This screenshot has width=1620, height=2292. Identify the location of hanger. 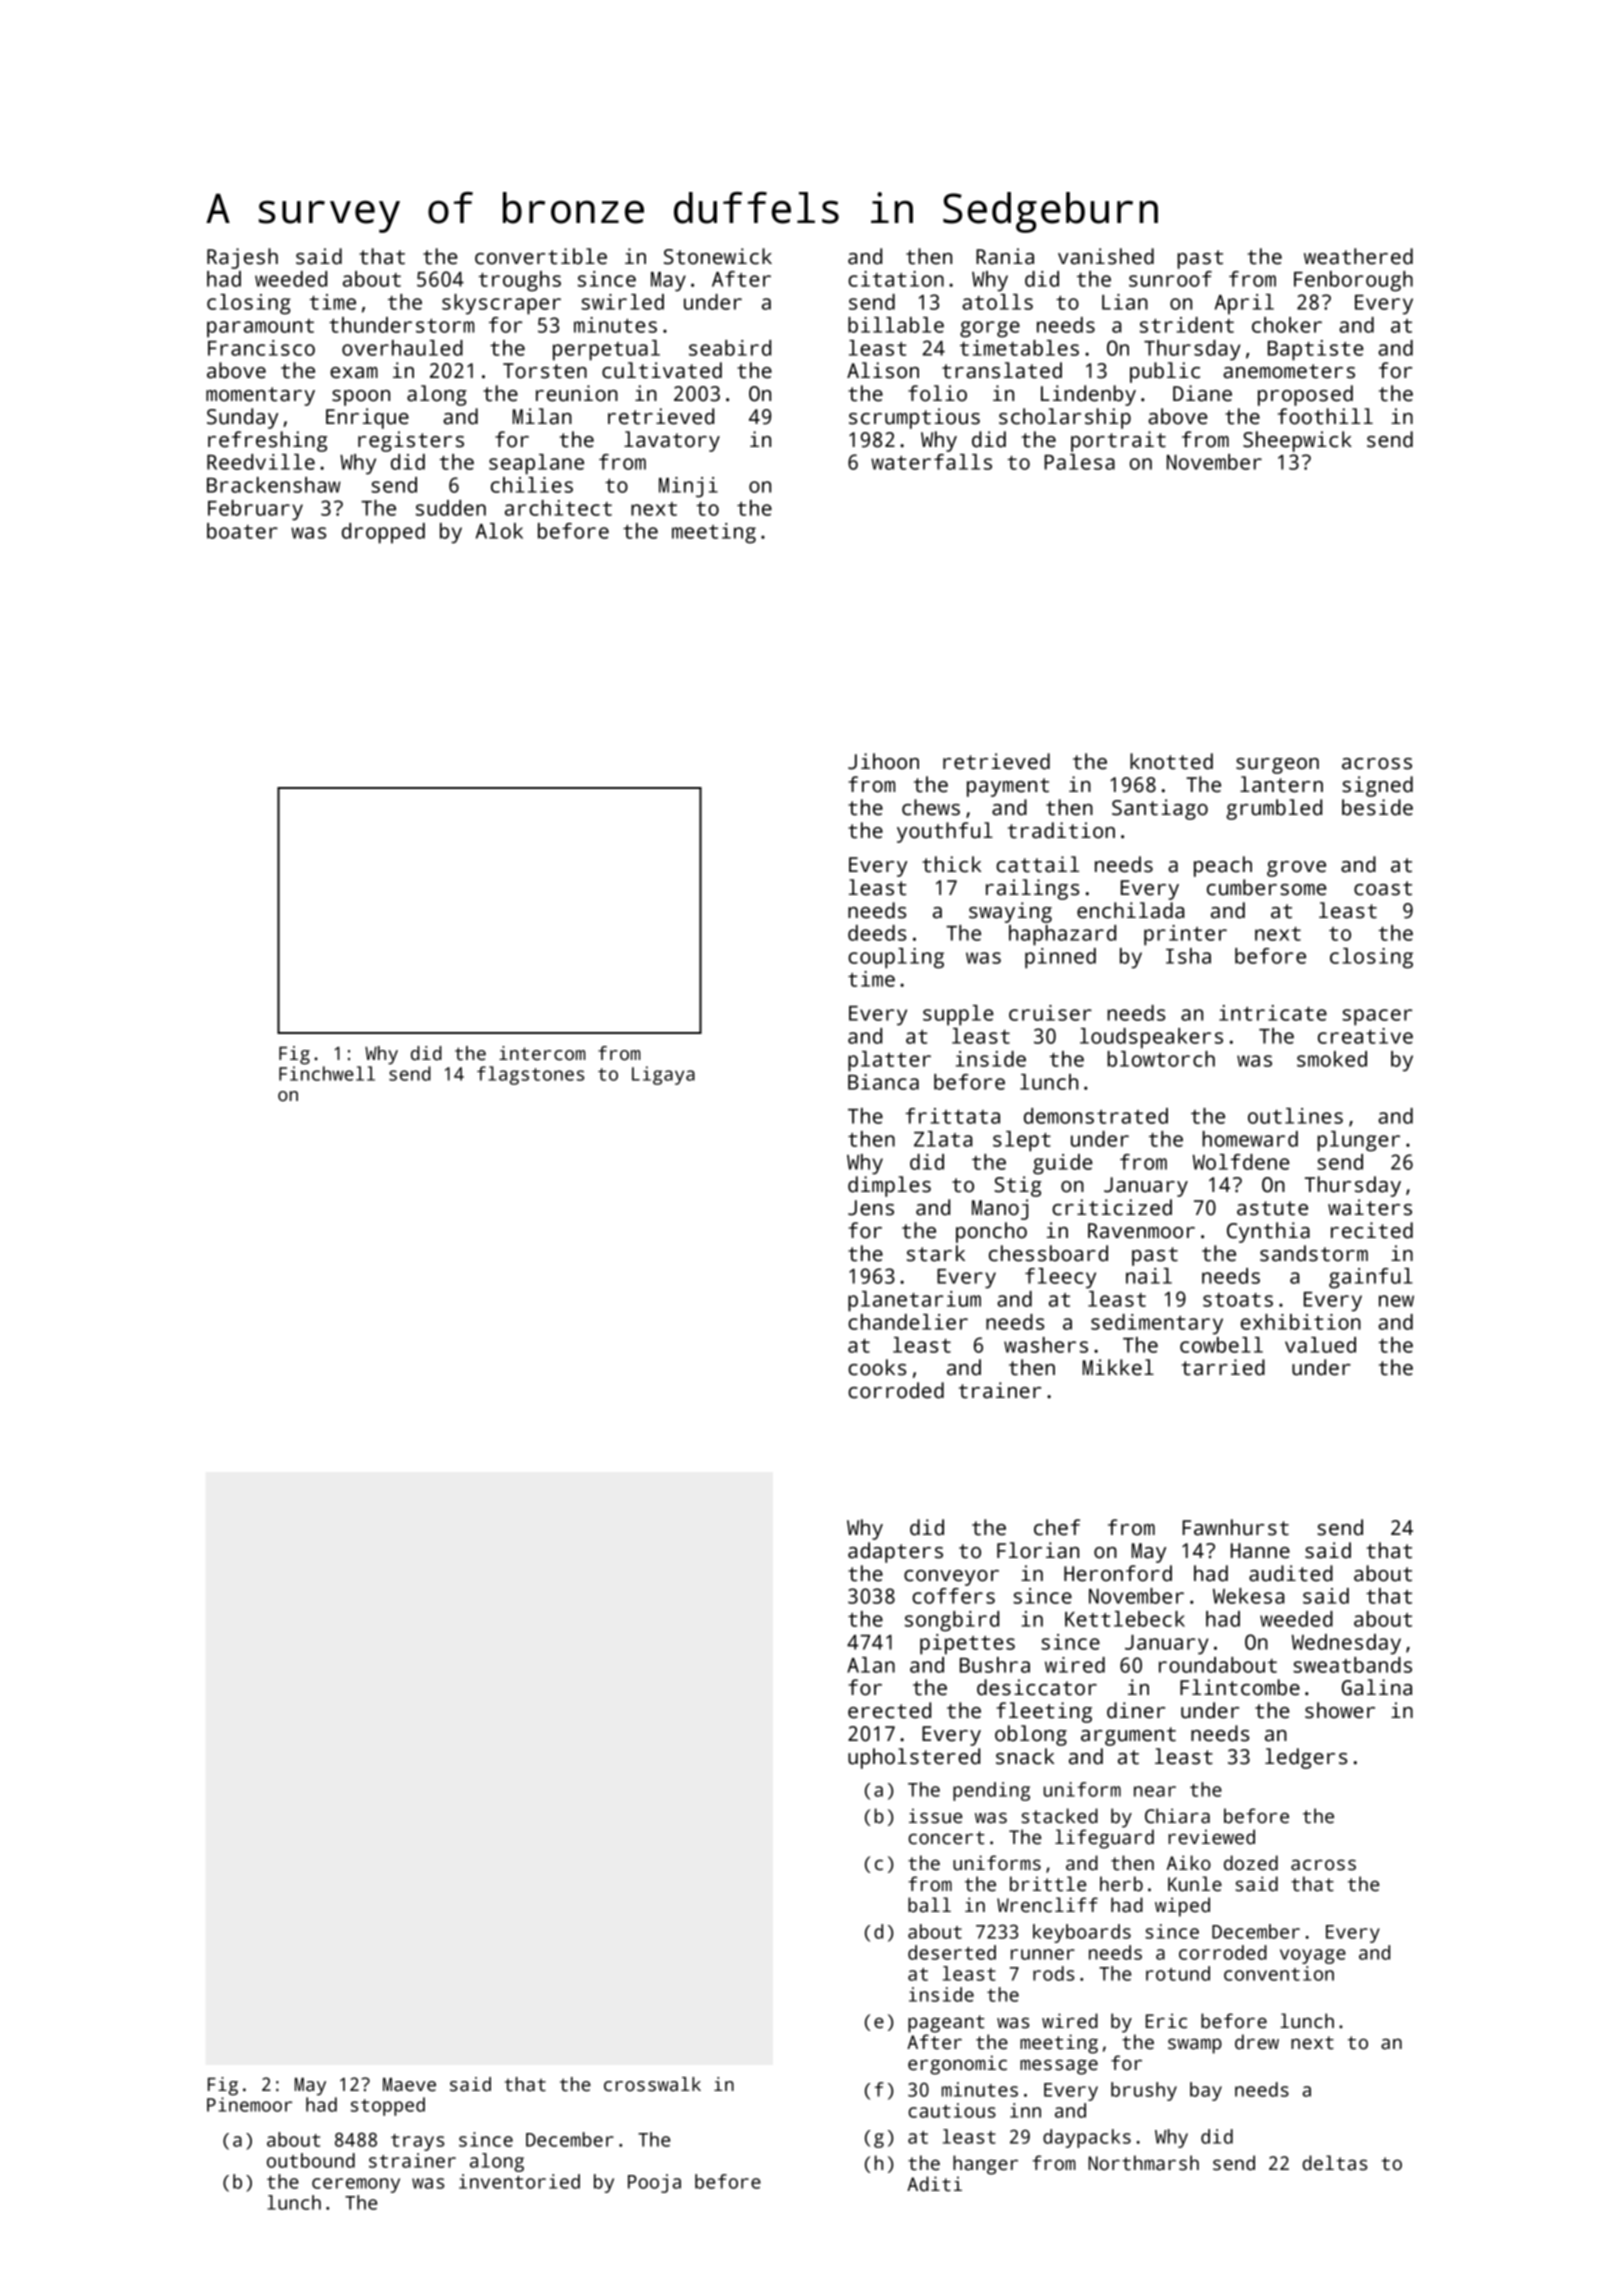
(985, 2165).
